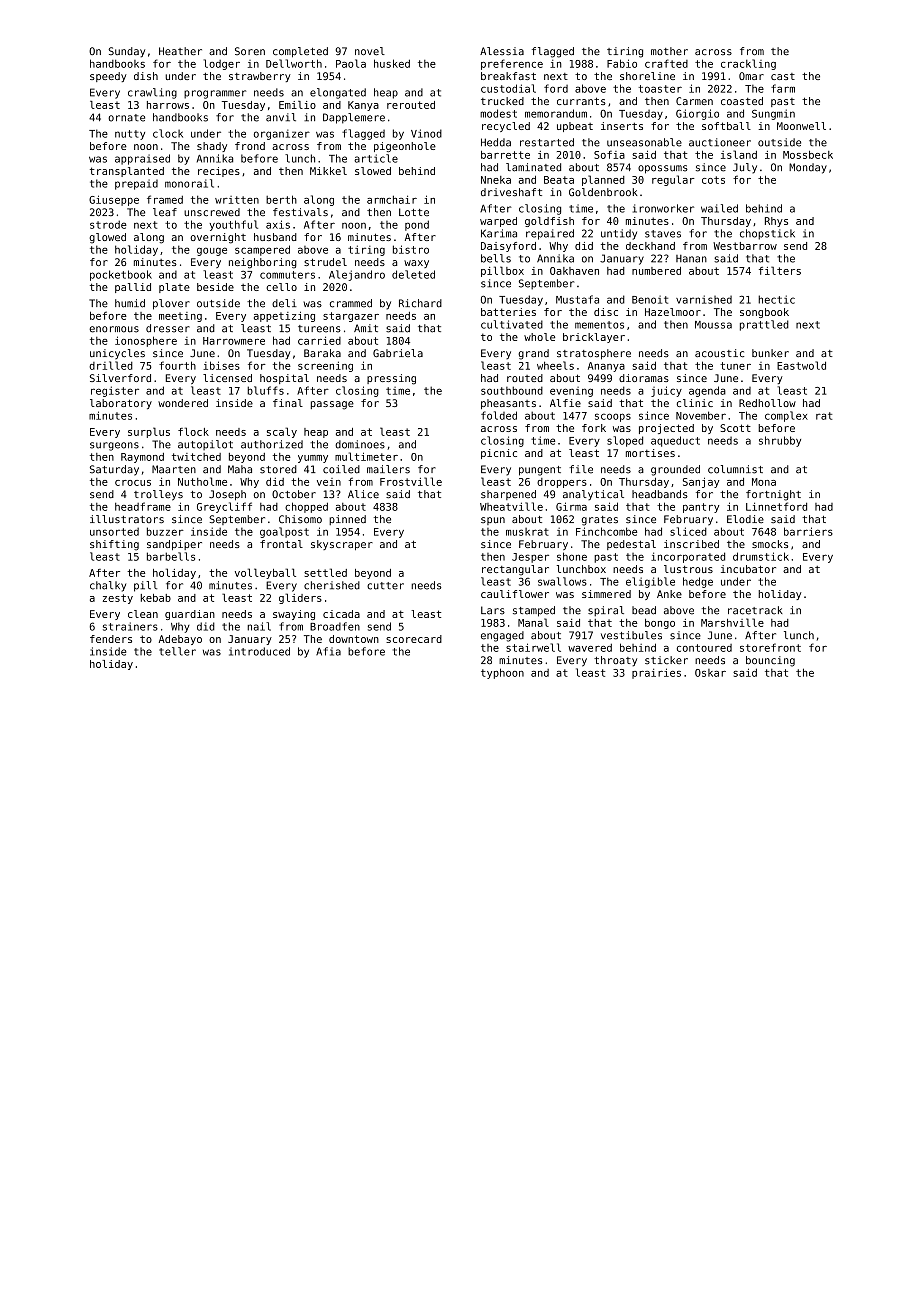 The height and width of the image is (1308, 924). What do you see at coordinates (502, 51) in the image?
I see `Alessia` at bounding box center [502, 51].
